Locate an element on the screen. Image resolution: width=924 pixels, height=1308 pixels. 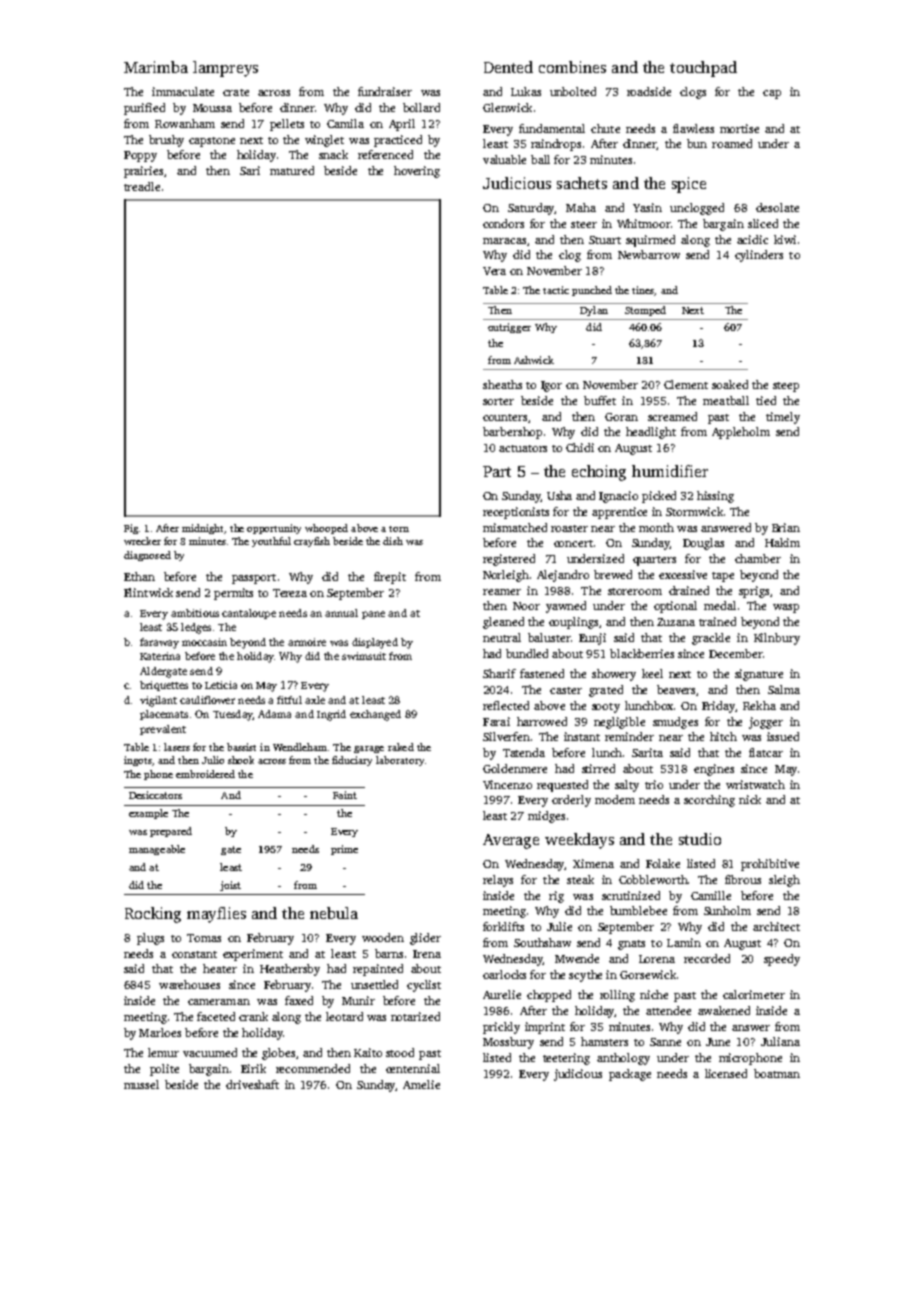
relays is located at coordinates (498, 881).
